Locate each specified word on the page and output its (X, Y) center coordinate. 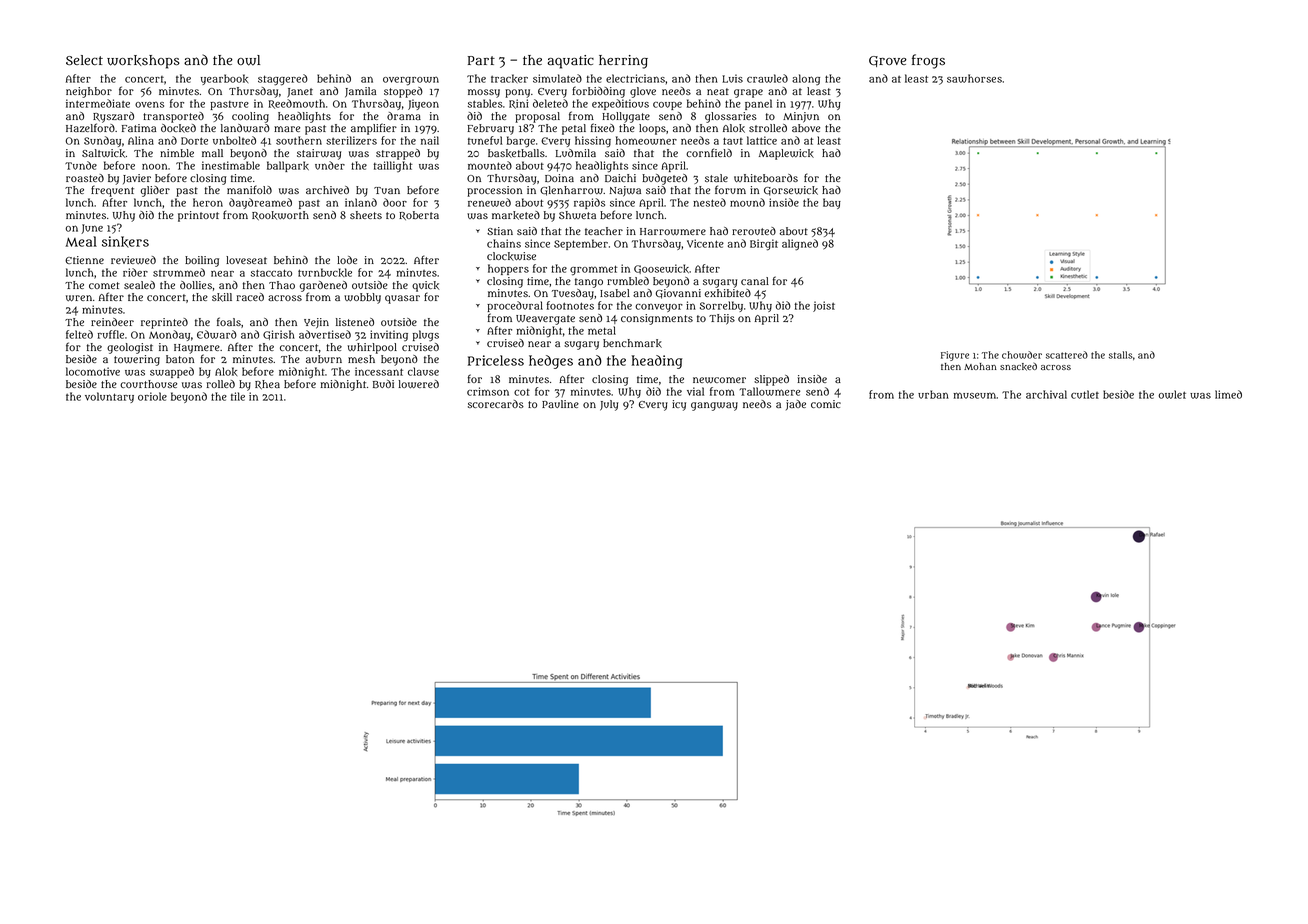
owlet (1172, 394)
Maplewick (786, 154)
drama (404, 116)
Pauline (560, 404)
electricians (635, 78)
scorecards (496, 404)
